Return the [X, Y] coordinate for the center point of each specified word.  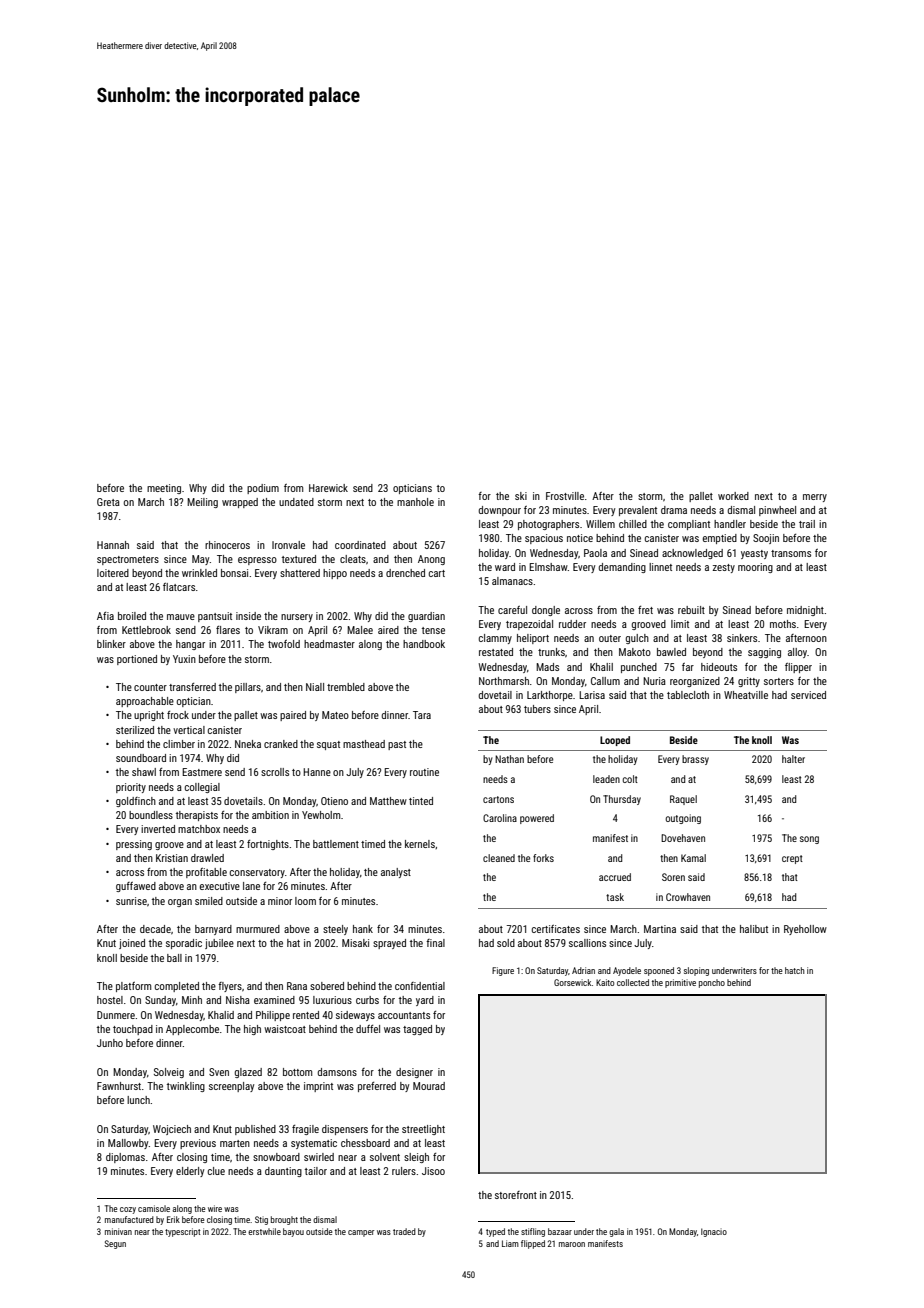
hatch [795, 970]
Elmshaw [548, 567]
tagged [417, 1030]
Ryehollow [805, 930]
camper [361, 1233]
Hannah [113, 545]
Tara [422, 715]
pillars [248, 688]
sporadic [184, 944]
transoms [791, 553]
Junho [110, 1043]
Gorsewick [573, 982]
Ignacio [714, 1232]
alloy [797, 653]
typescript [182, 1232]
